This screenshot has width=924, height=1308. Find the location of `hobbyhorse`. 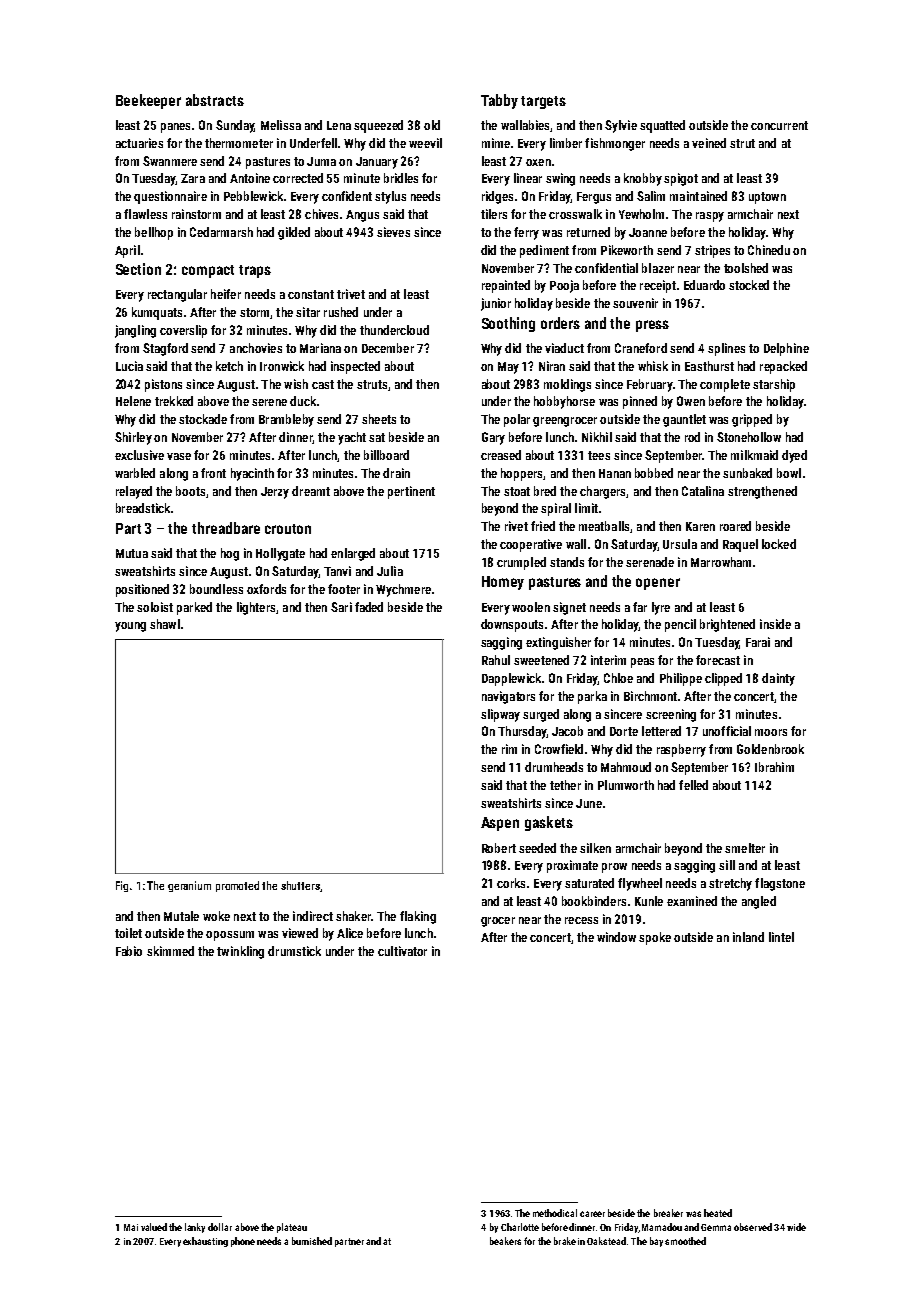

hobbyhorse is located at coordinates (564, 402).
